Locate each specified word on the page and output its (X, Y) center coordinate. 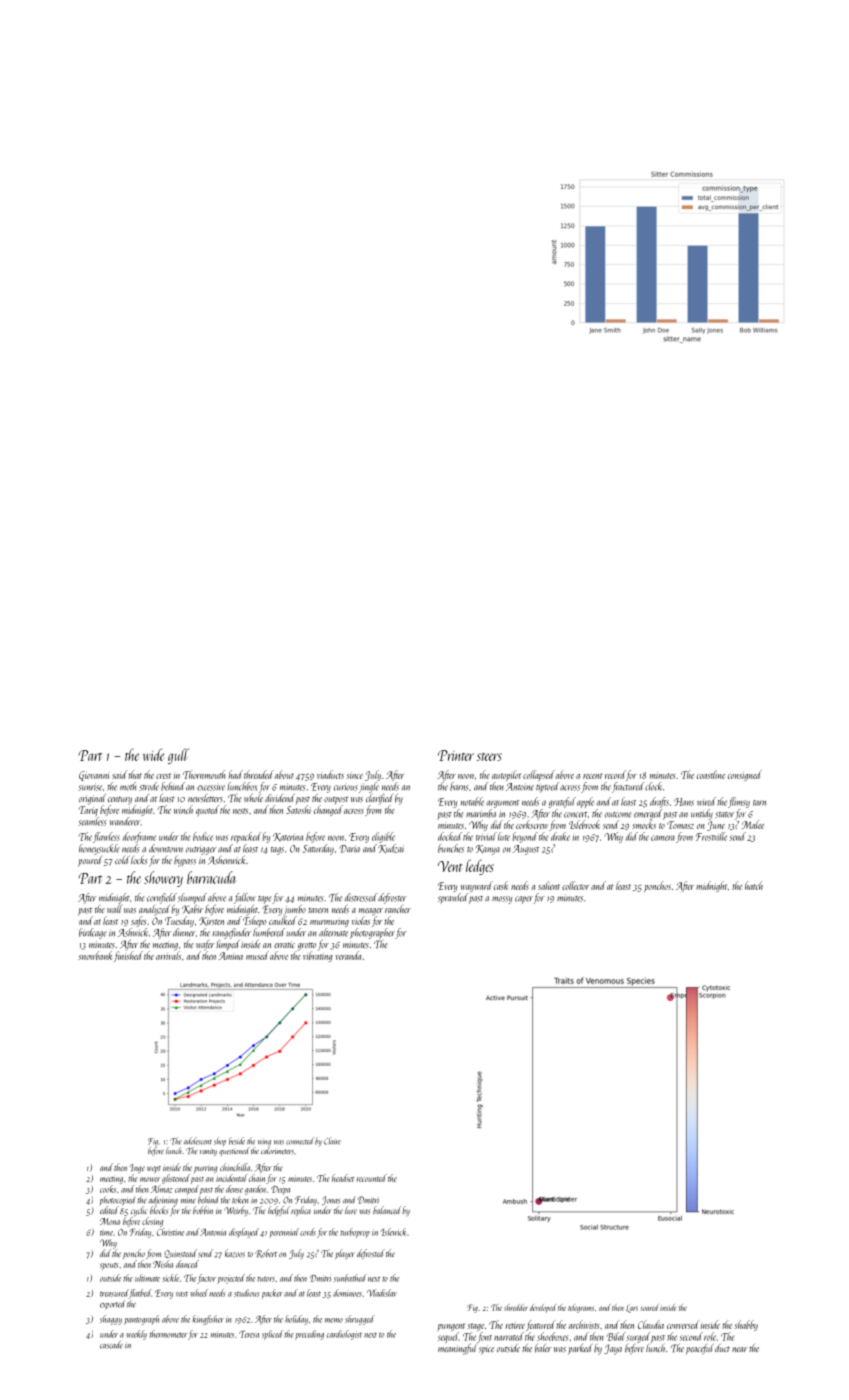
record (615, 774)
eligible (383, 837)
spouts (109, 1266)
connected (300, 1141)
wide (153, 754)
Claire (332, 1141)
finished (128, 956)
